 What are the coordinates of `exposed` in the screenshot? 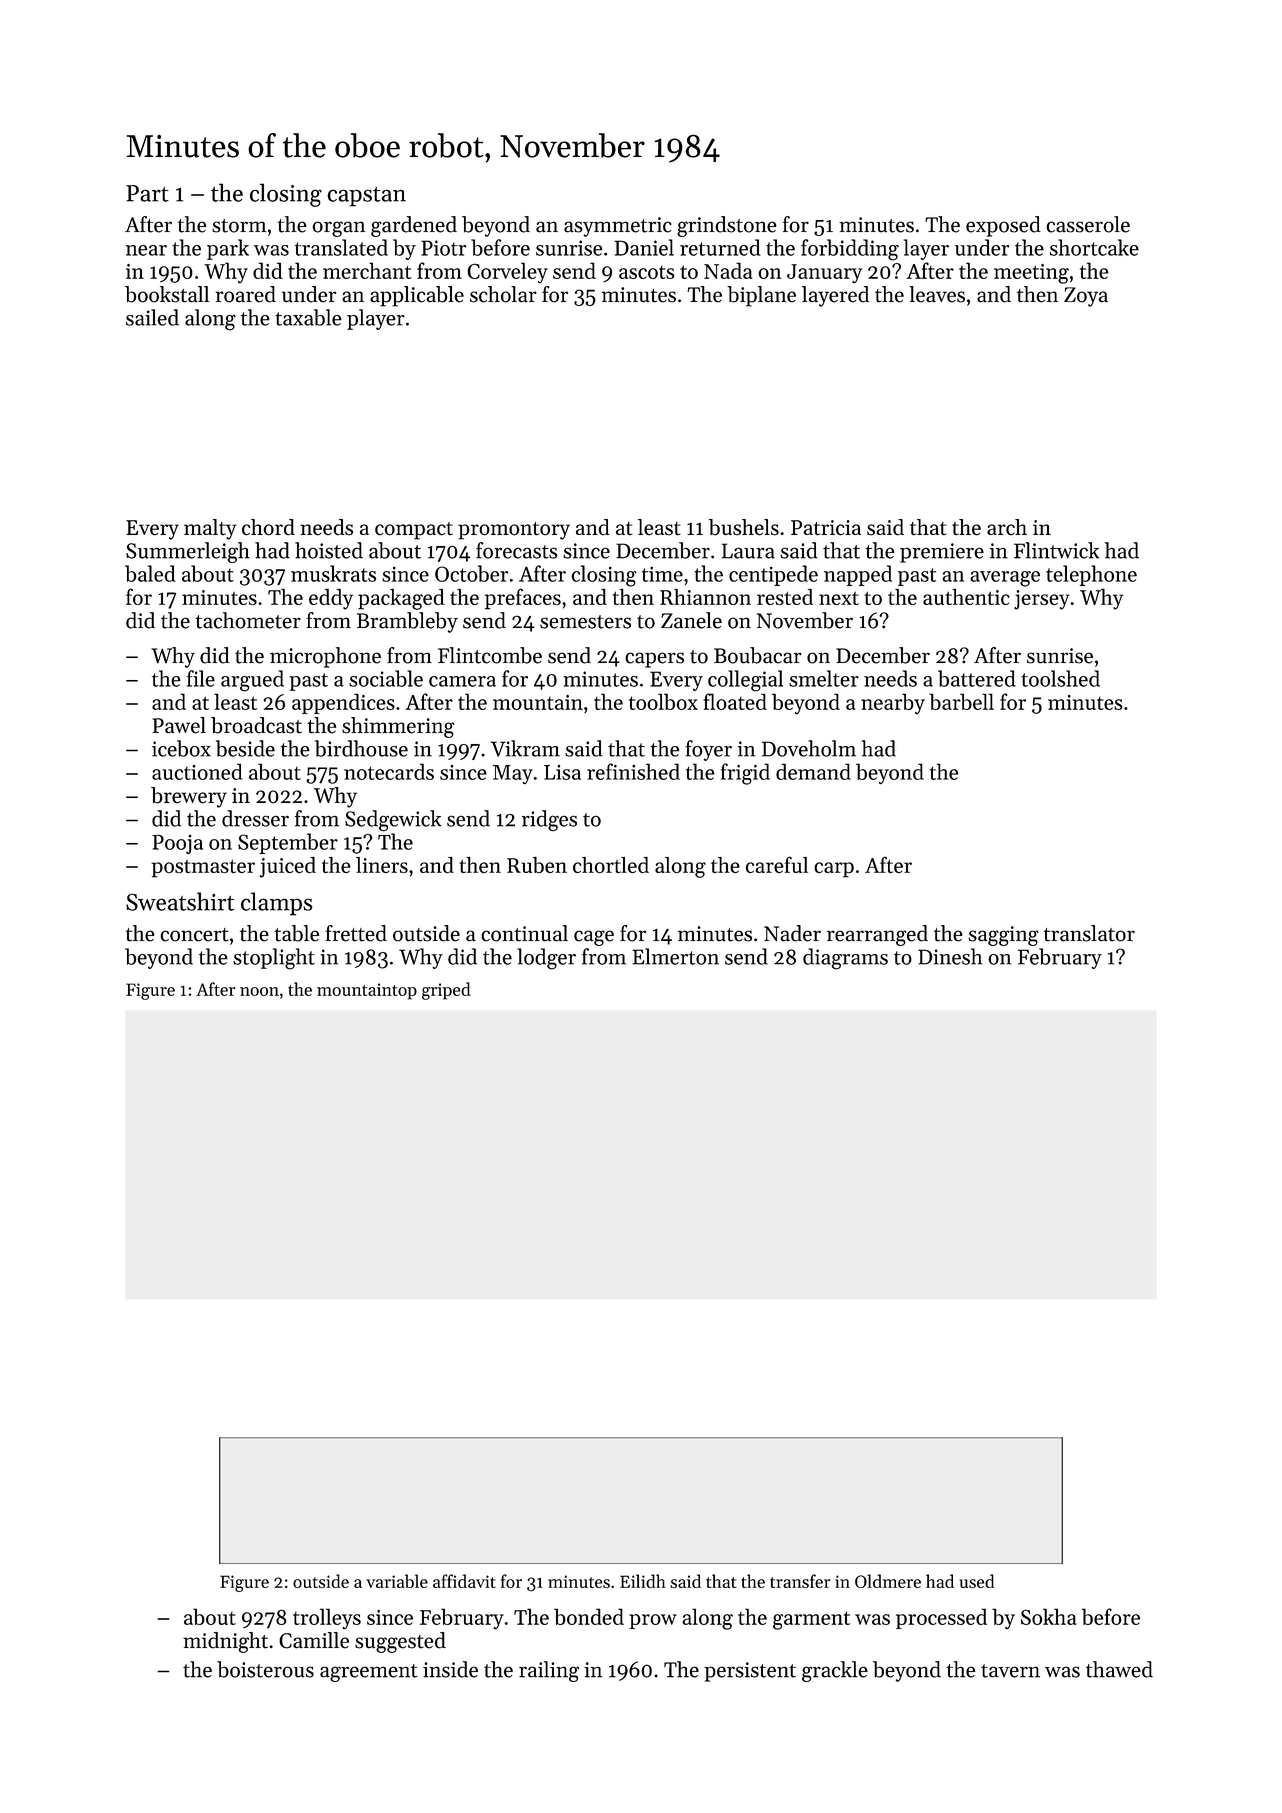 It's located at (1003, 226).
